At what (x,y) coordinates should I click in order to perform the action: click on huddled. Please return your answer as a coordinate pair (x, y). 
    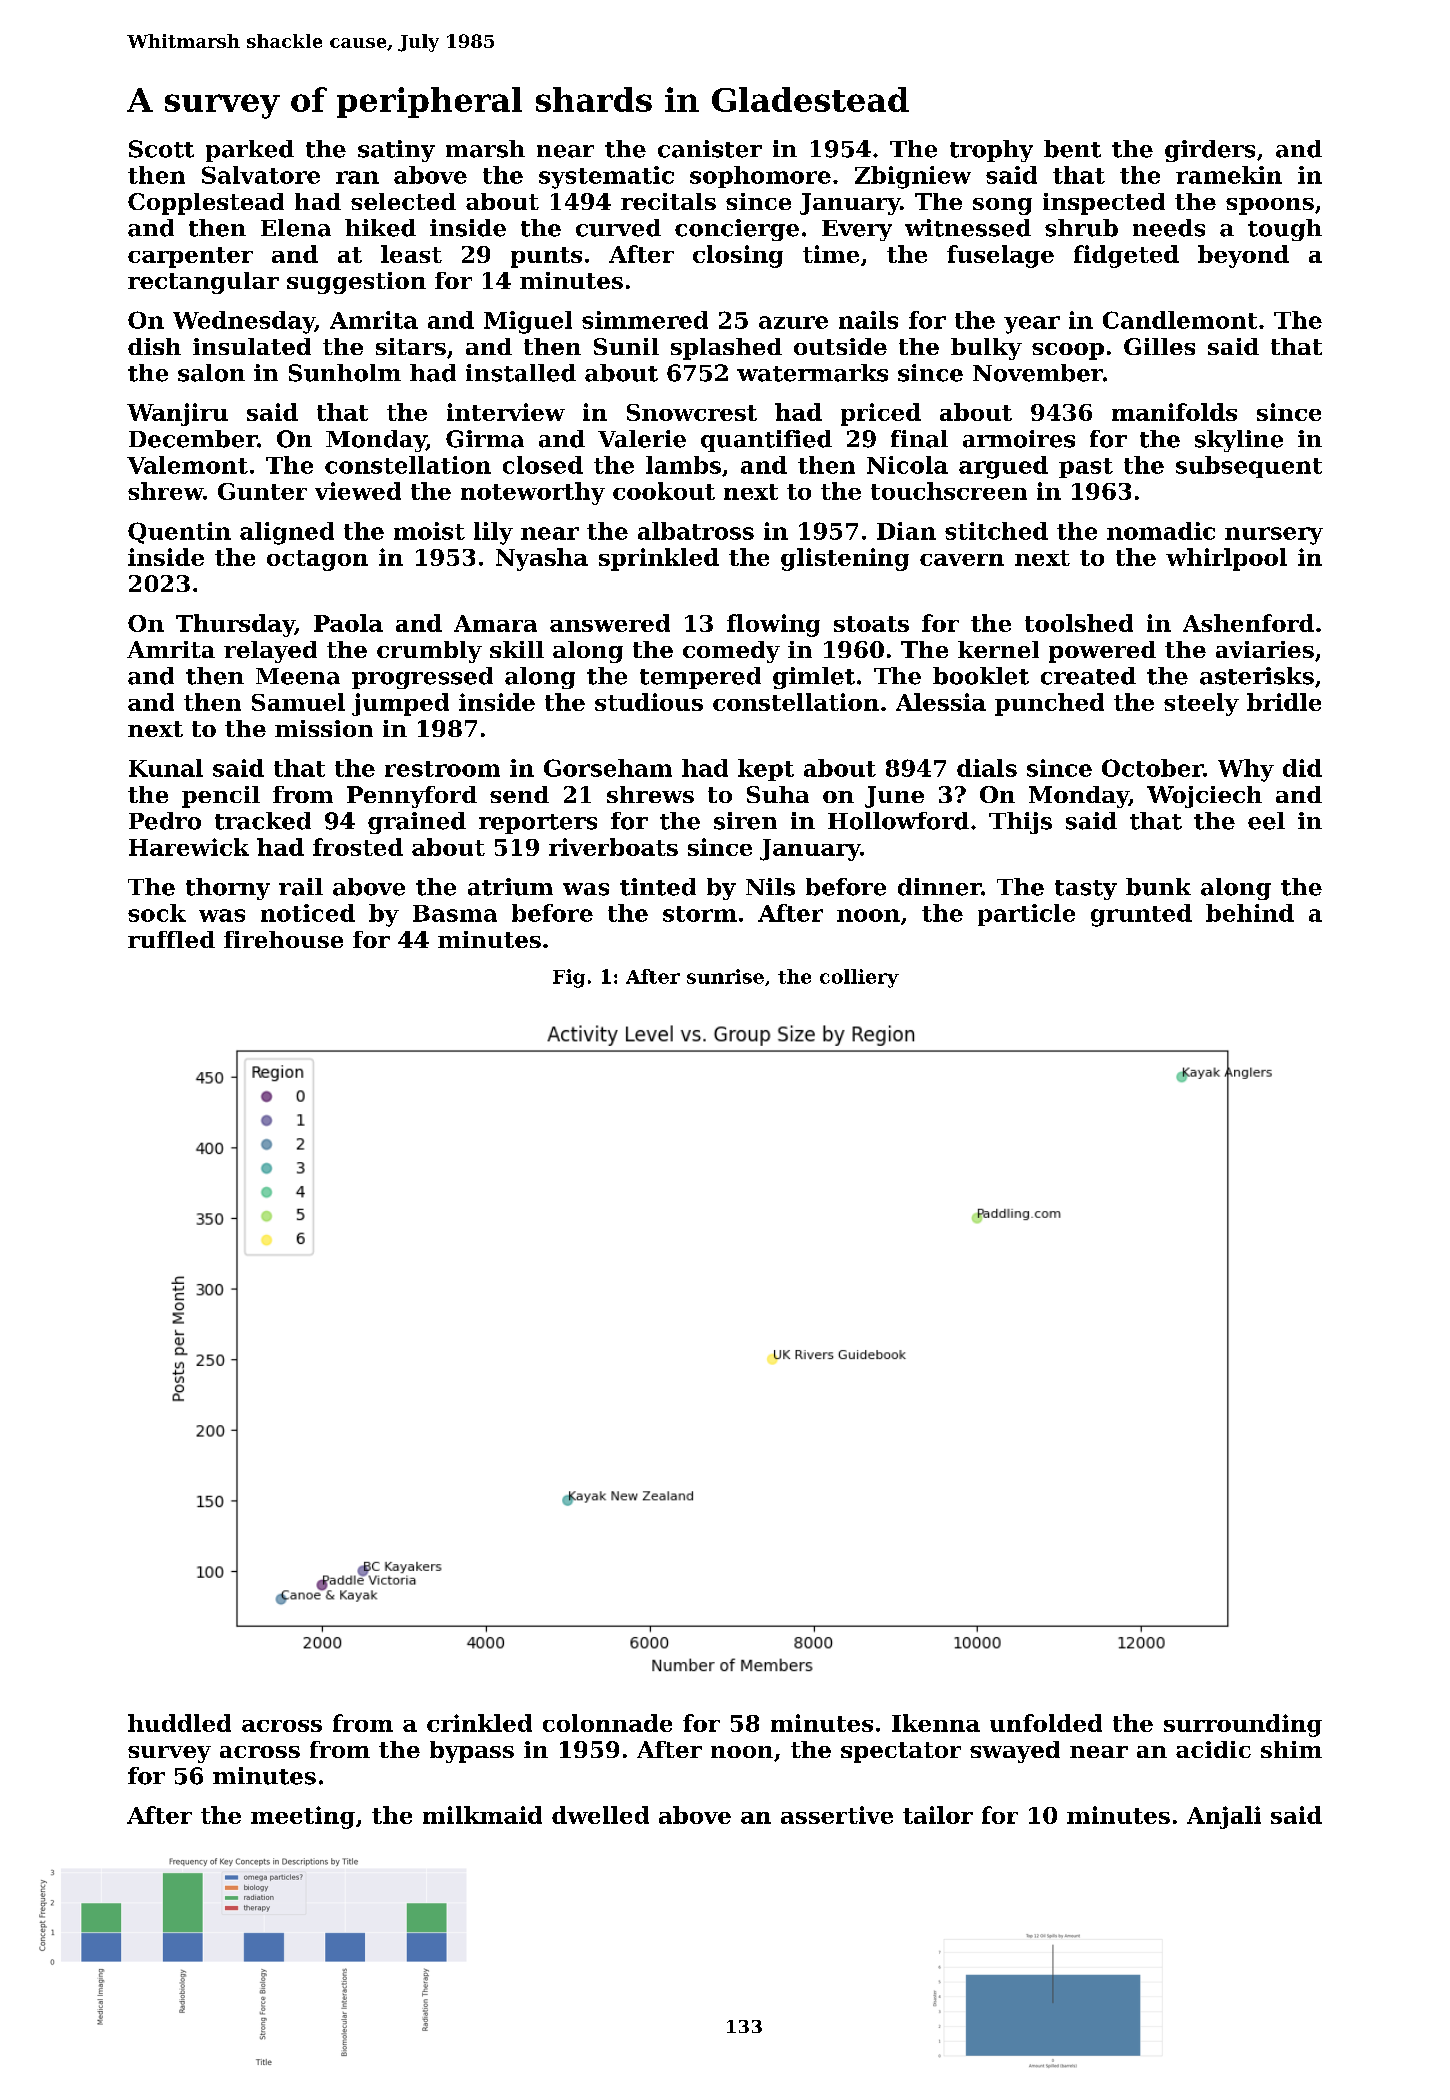
    Looking at the image, I should click on (179, 1723).
